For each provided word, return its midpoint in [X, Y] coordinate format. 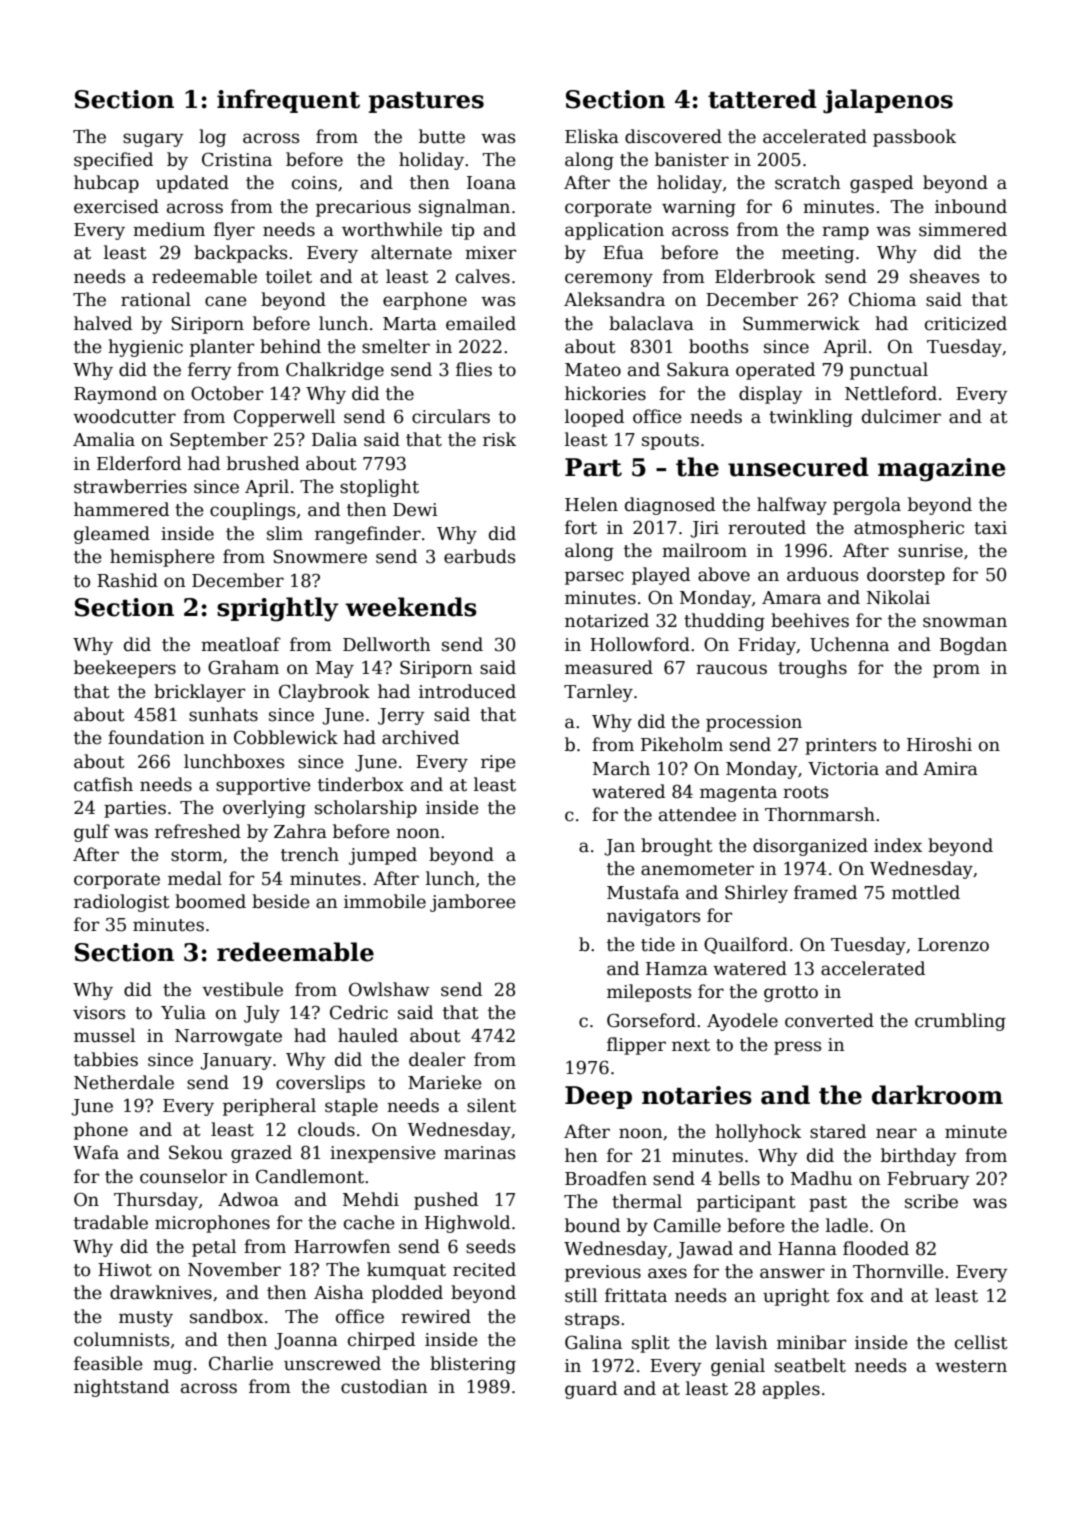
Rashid [127, 580]
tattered [762, 99]
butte [442, 136]
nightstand [121, 1388]
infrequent [288, 101]
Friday [767, 646]
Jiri [704, 529]
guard [591, 1390]
